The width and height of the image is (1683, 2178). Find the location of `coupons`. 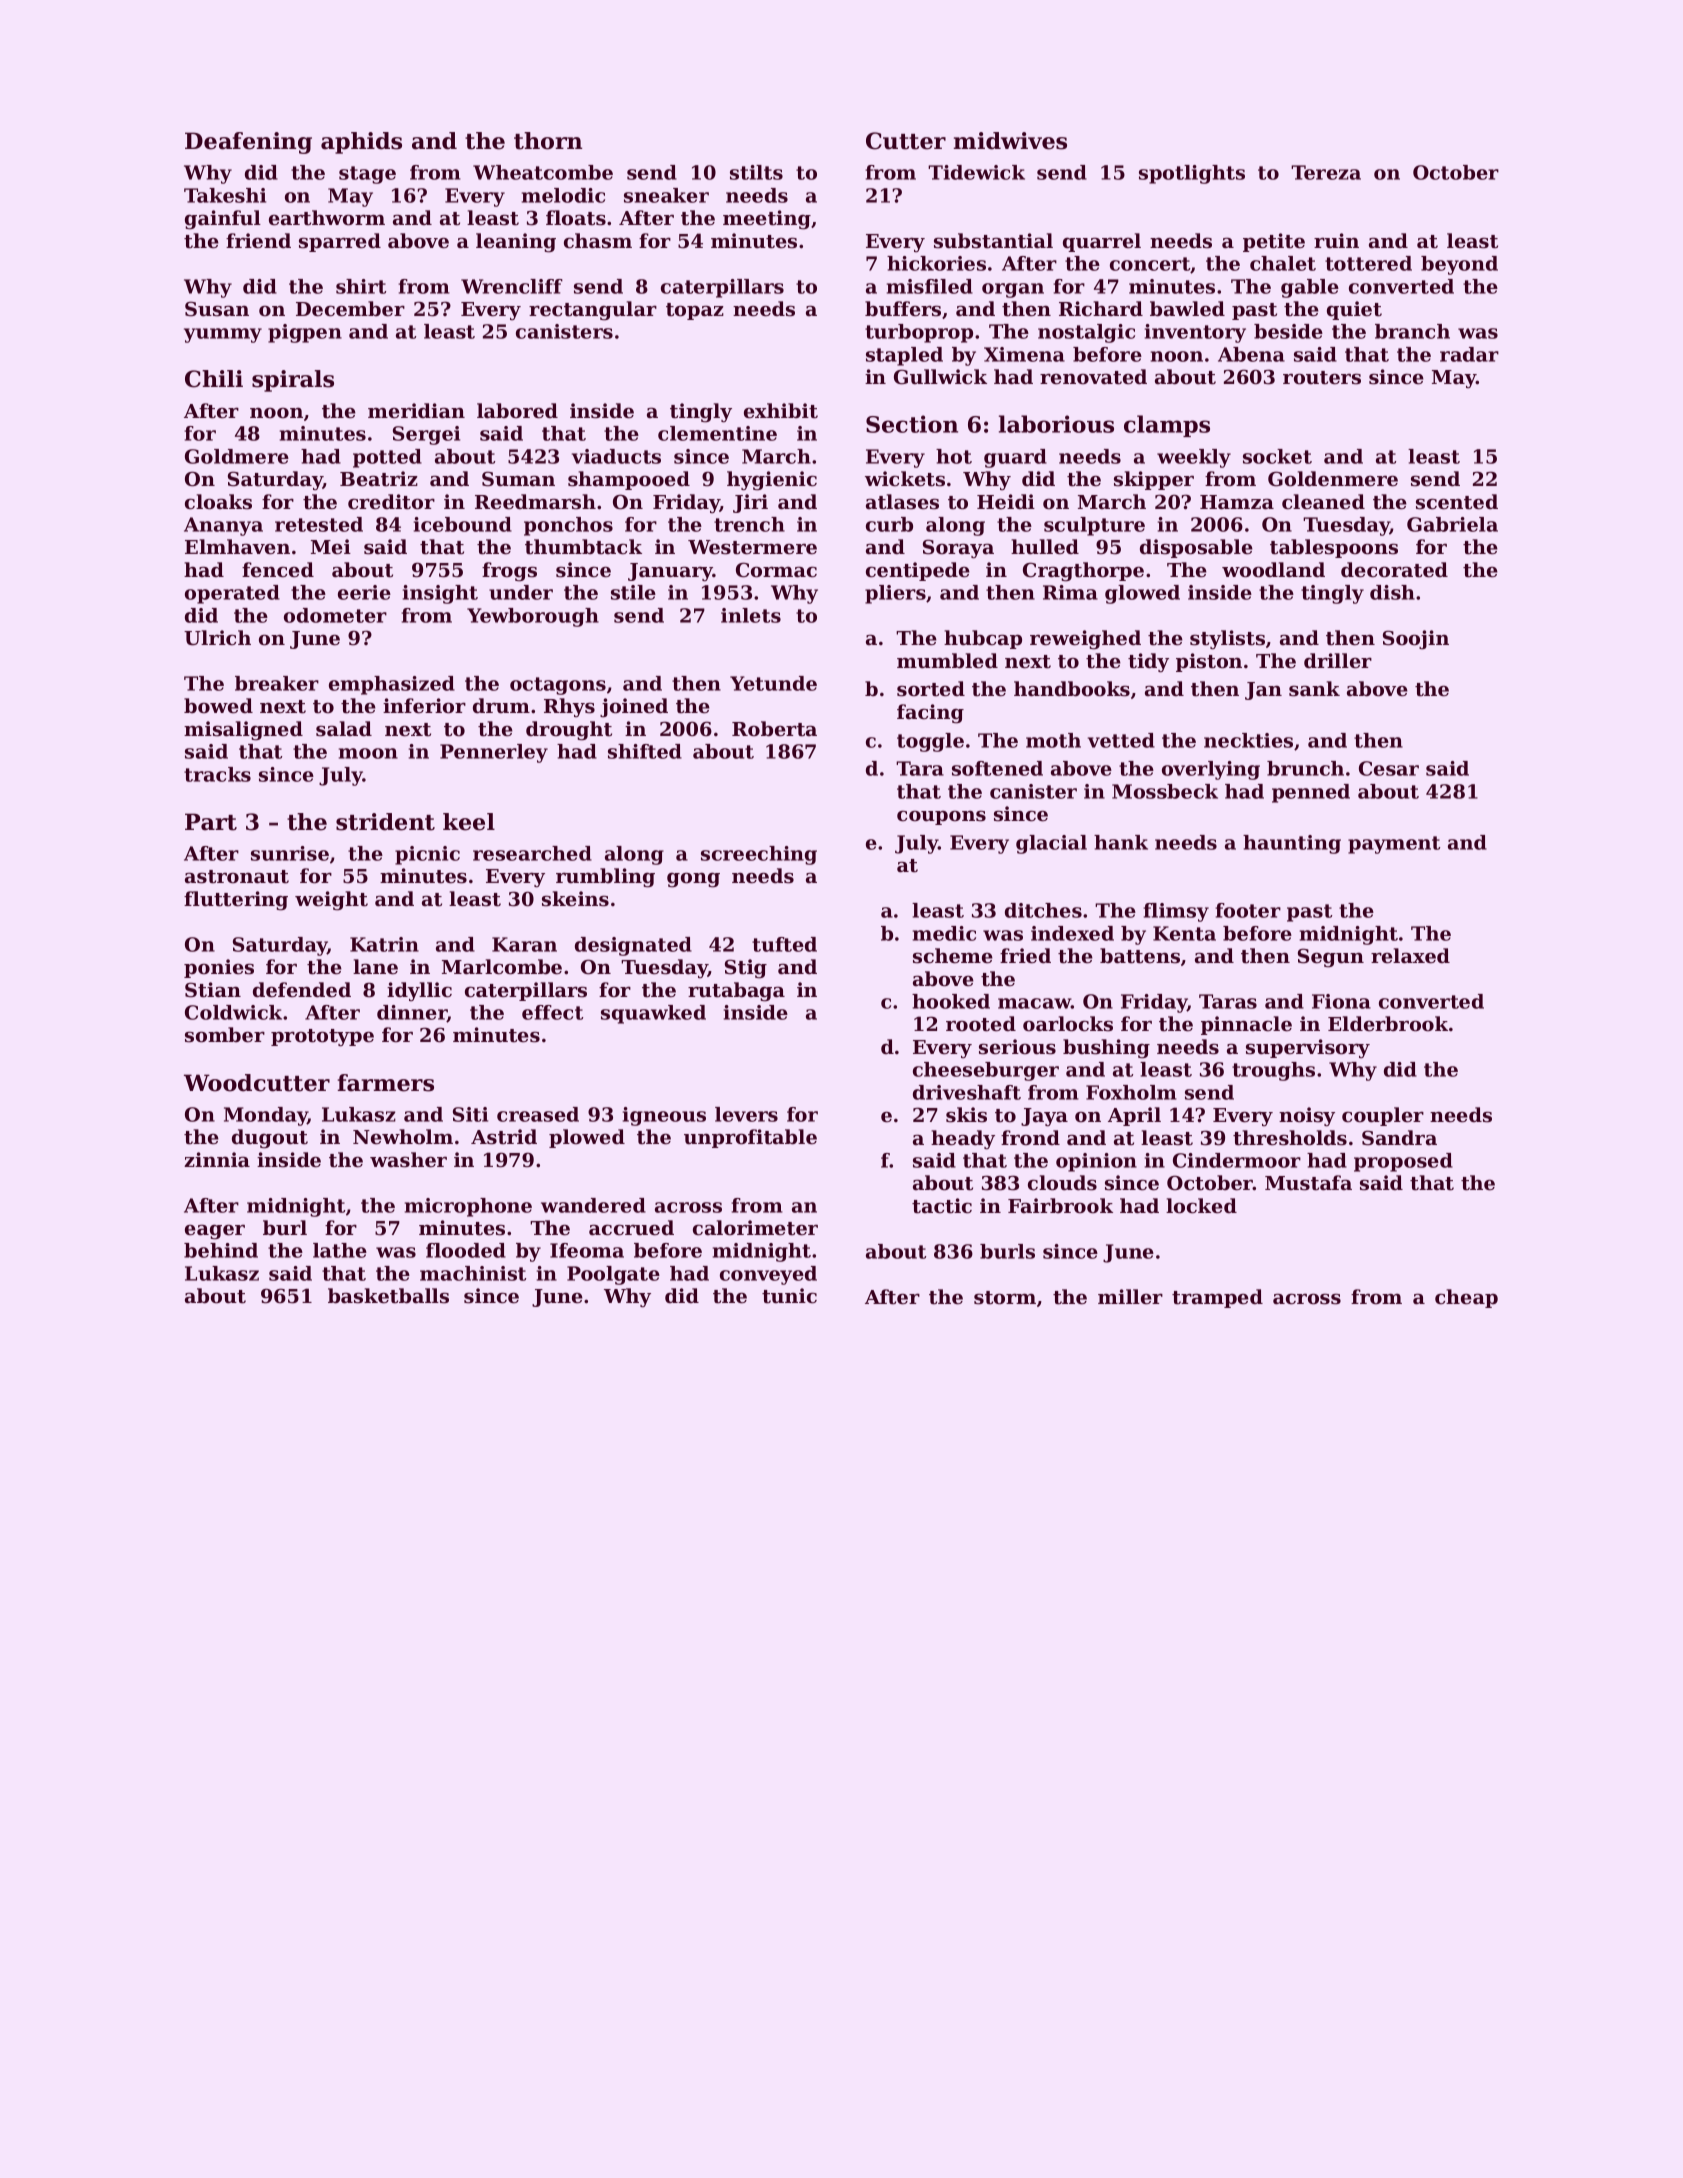

coupons is located at coordinates (941, 818).
